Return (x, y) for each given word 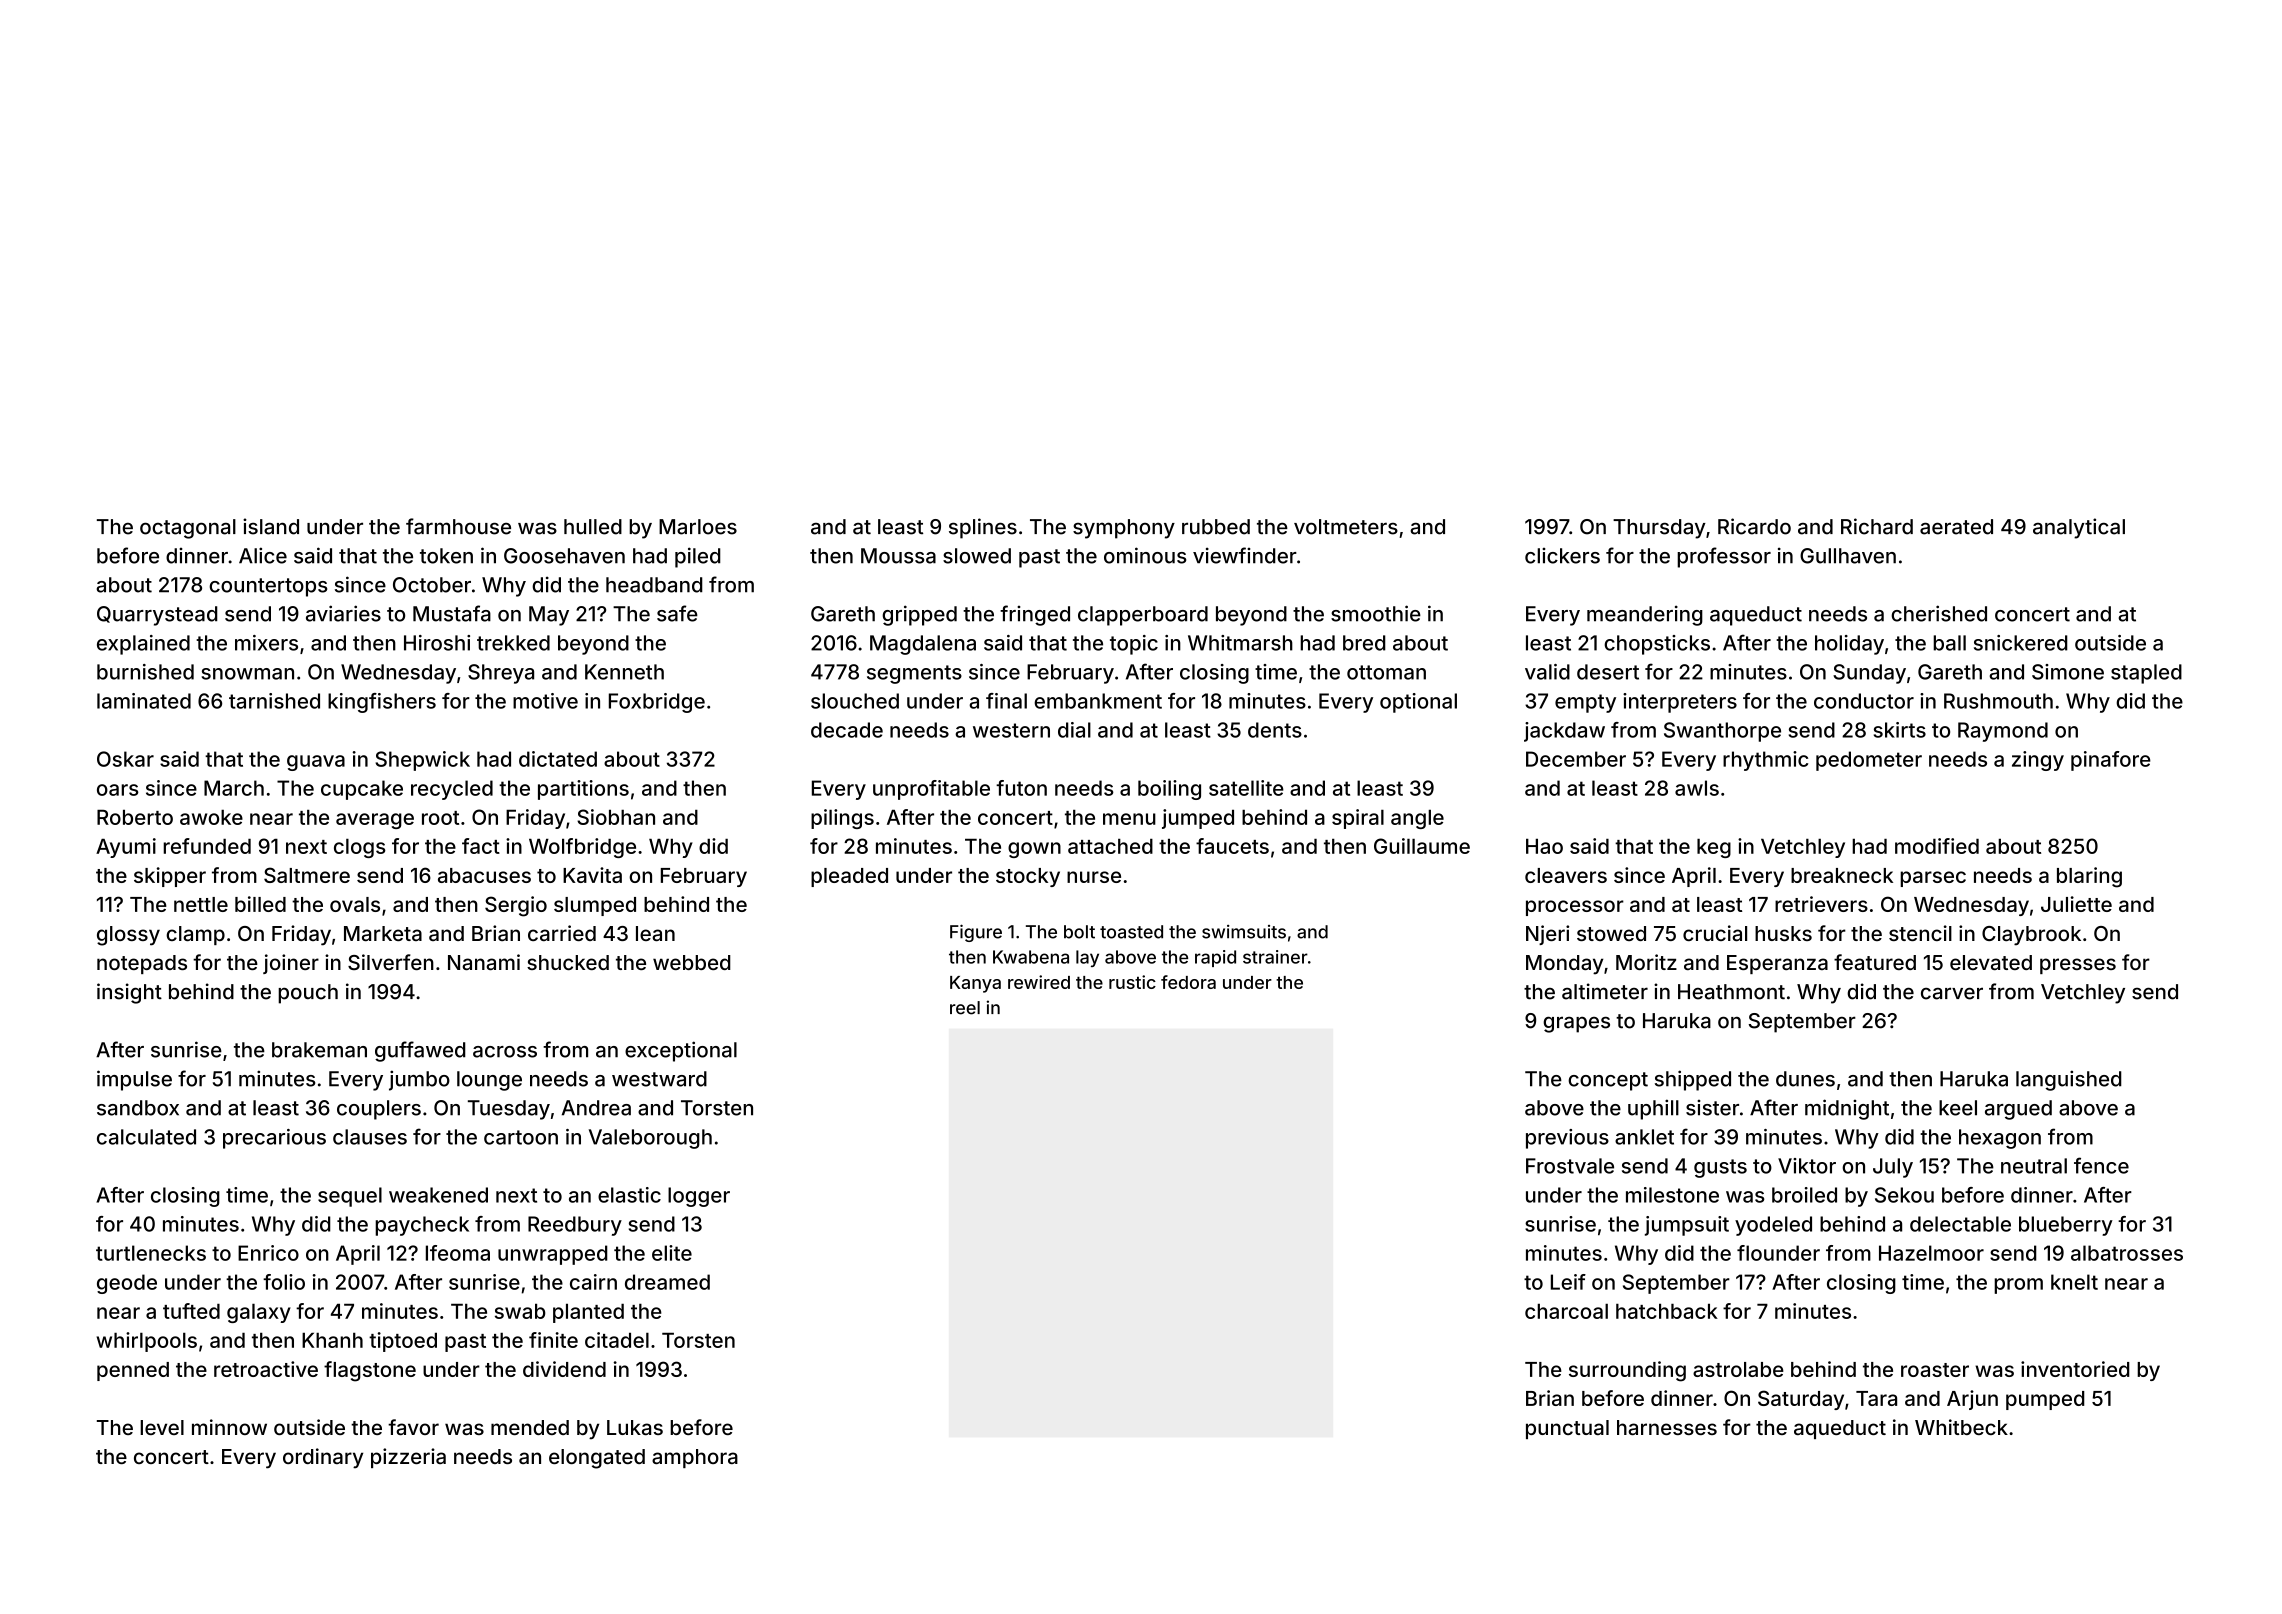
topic (1134, 645)
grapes (1576, 1024)
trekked (513, 643)
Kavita (592, 875)
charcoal (1566, 1311)
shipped (1693, 1080)
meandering (1645, 615)
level (162, 1427)
